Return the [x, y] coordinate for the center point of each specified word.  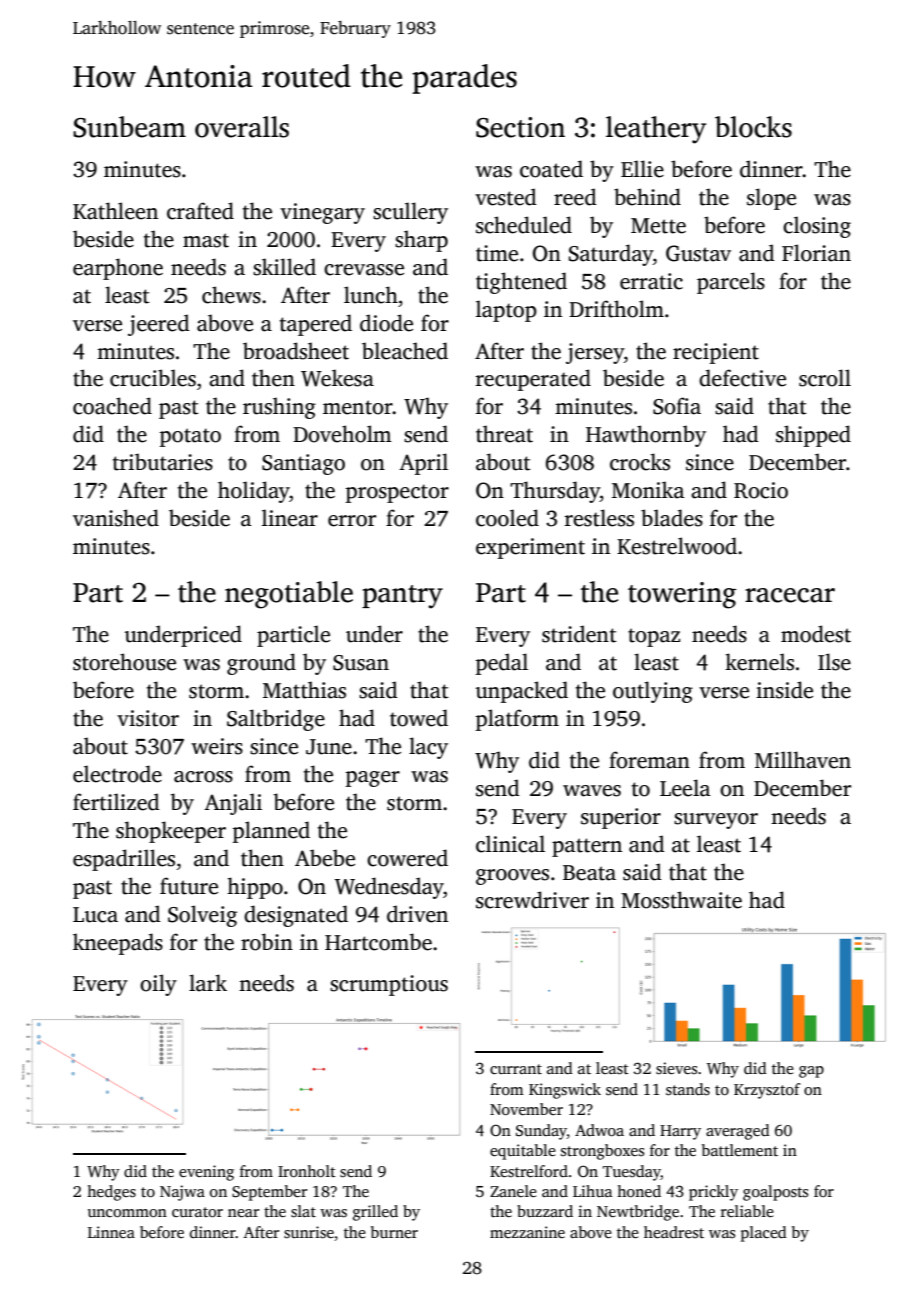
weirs [217, 746]
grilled [375, 1213]
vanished [116, 518]
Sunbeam [129, 127]
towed [419, 718]
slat [303, 1211]
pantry [402, 597]
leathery [656, 130]
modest [816, 634]
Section [520, 127]
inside [784, 690]
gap [811, 1072]
